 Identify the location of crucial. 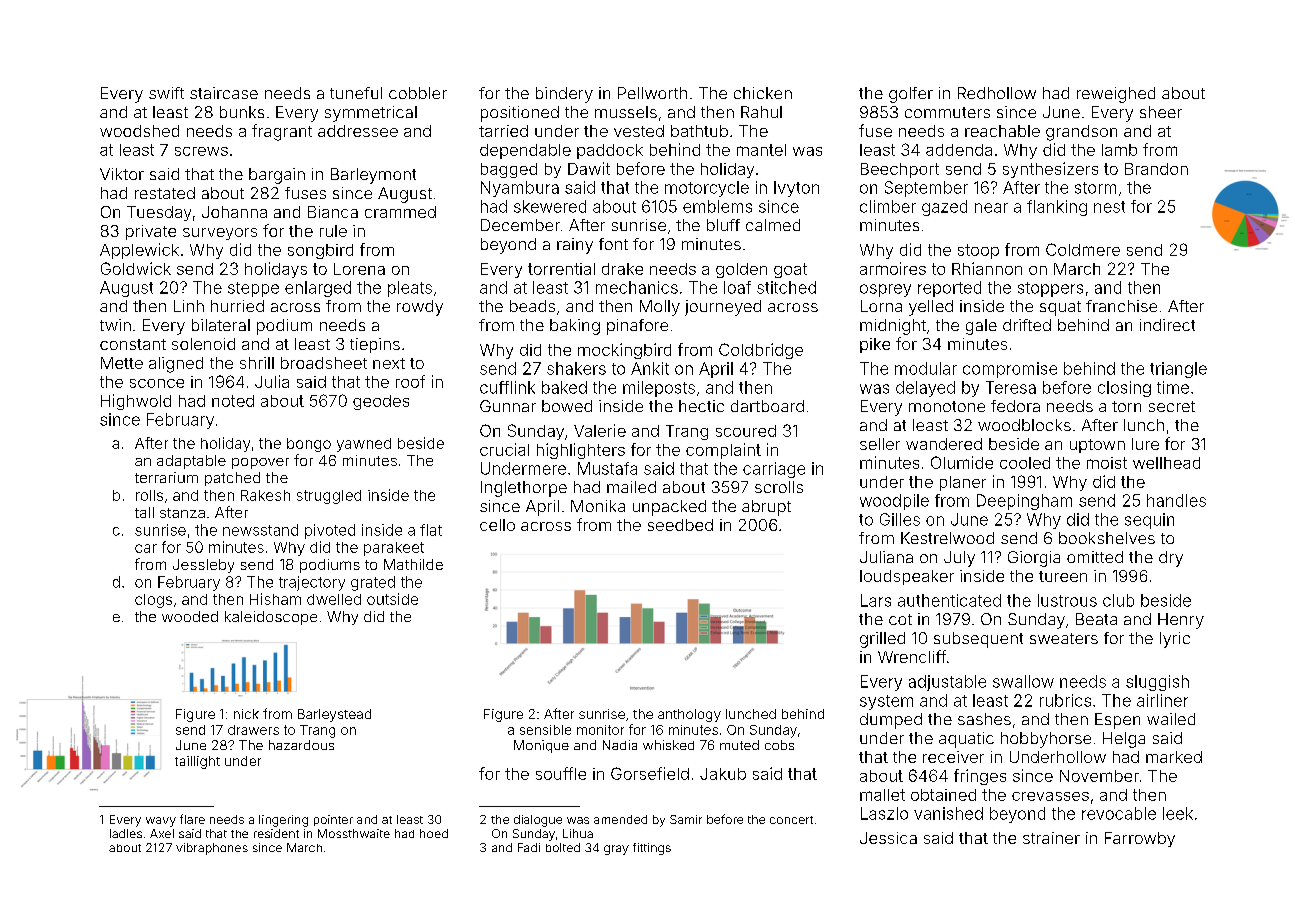
(504, 449).
